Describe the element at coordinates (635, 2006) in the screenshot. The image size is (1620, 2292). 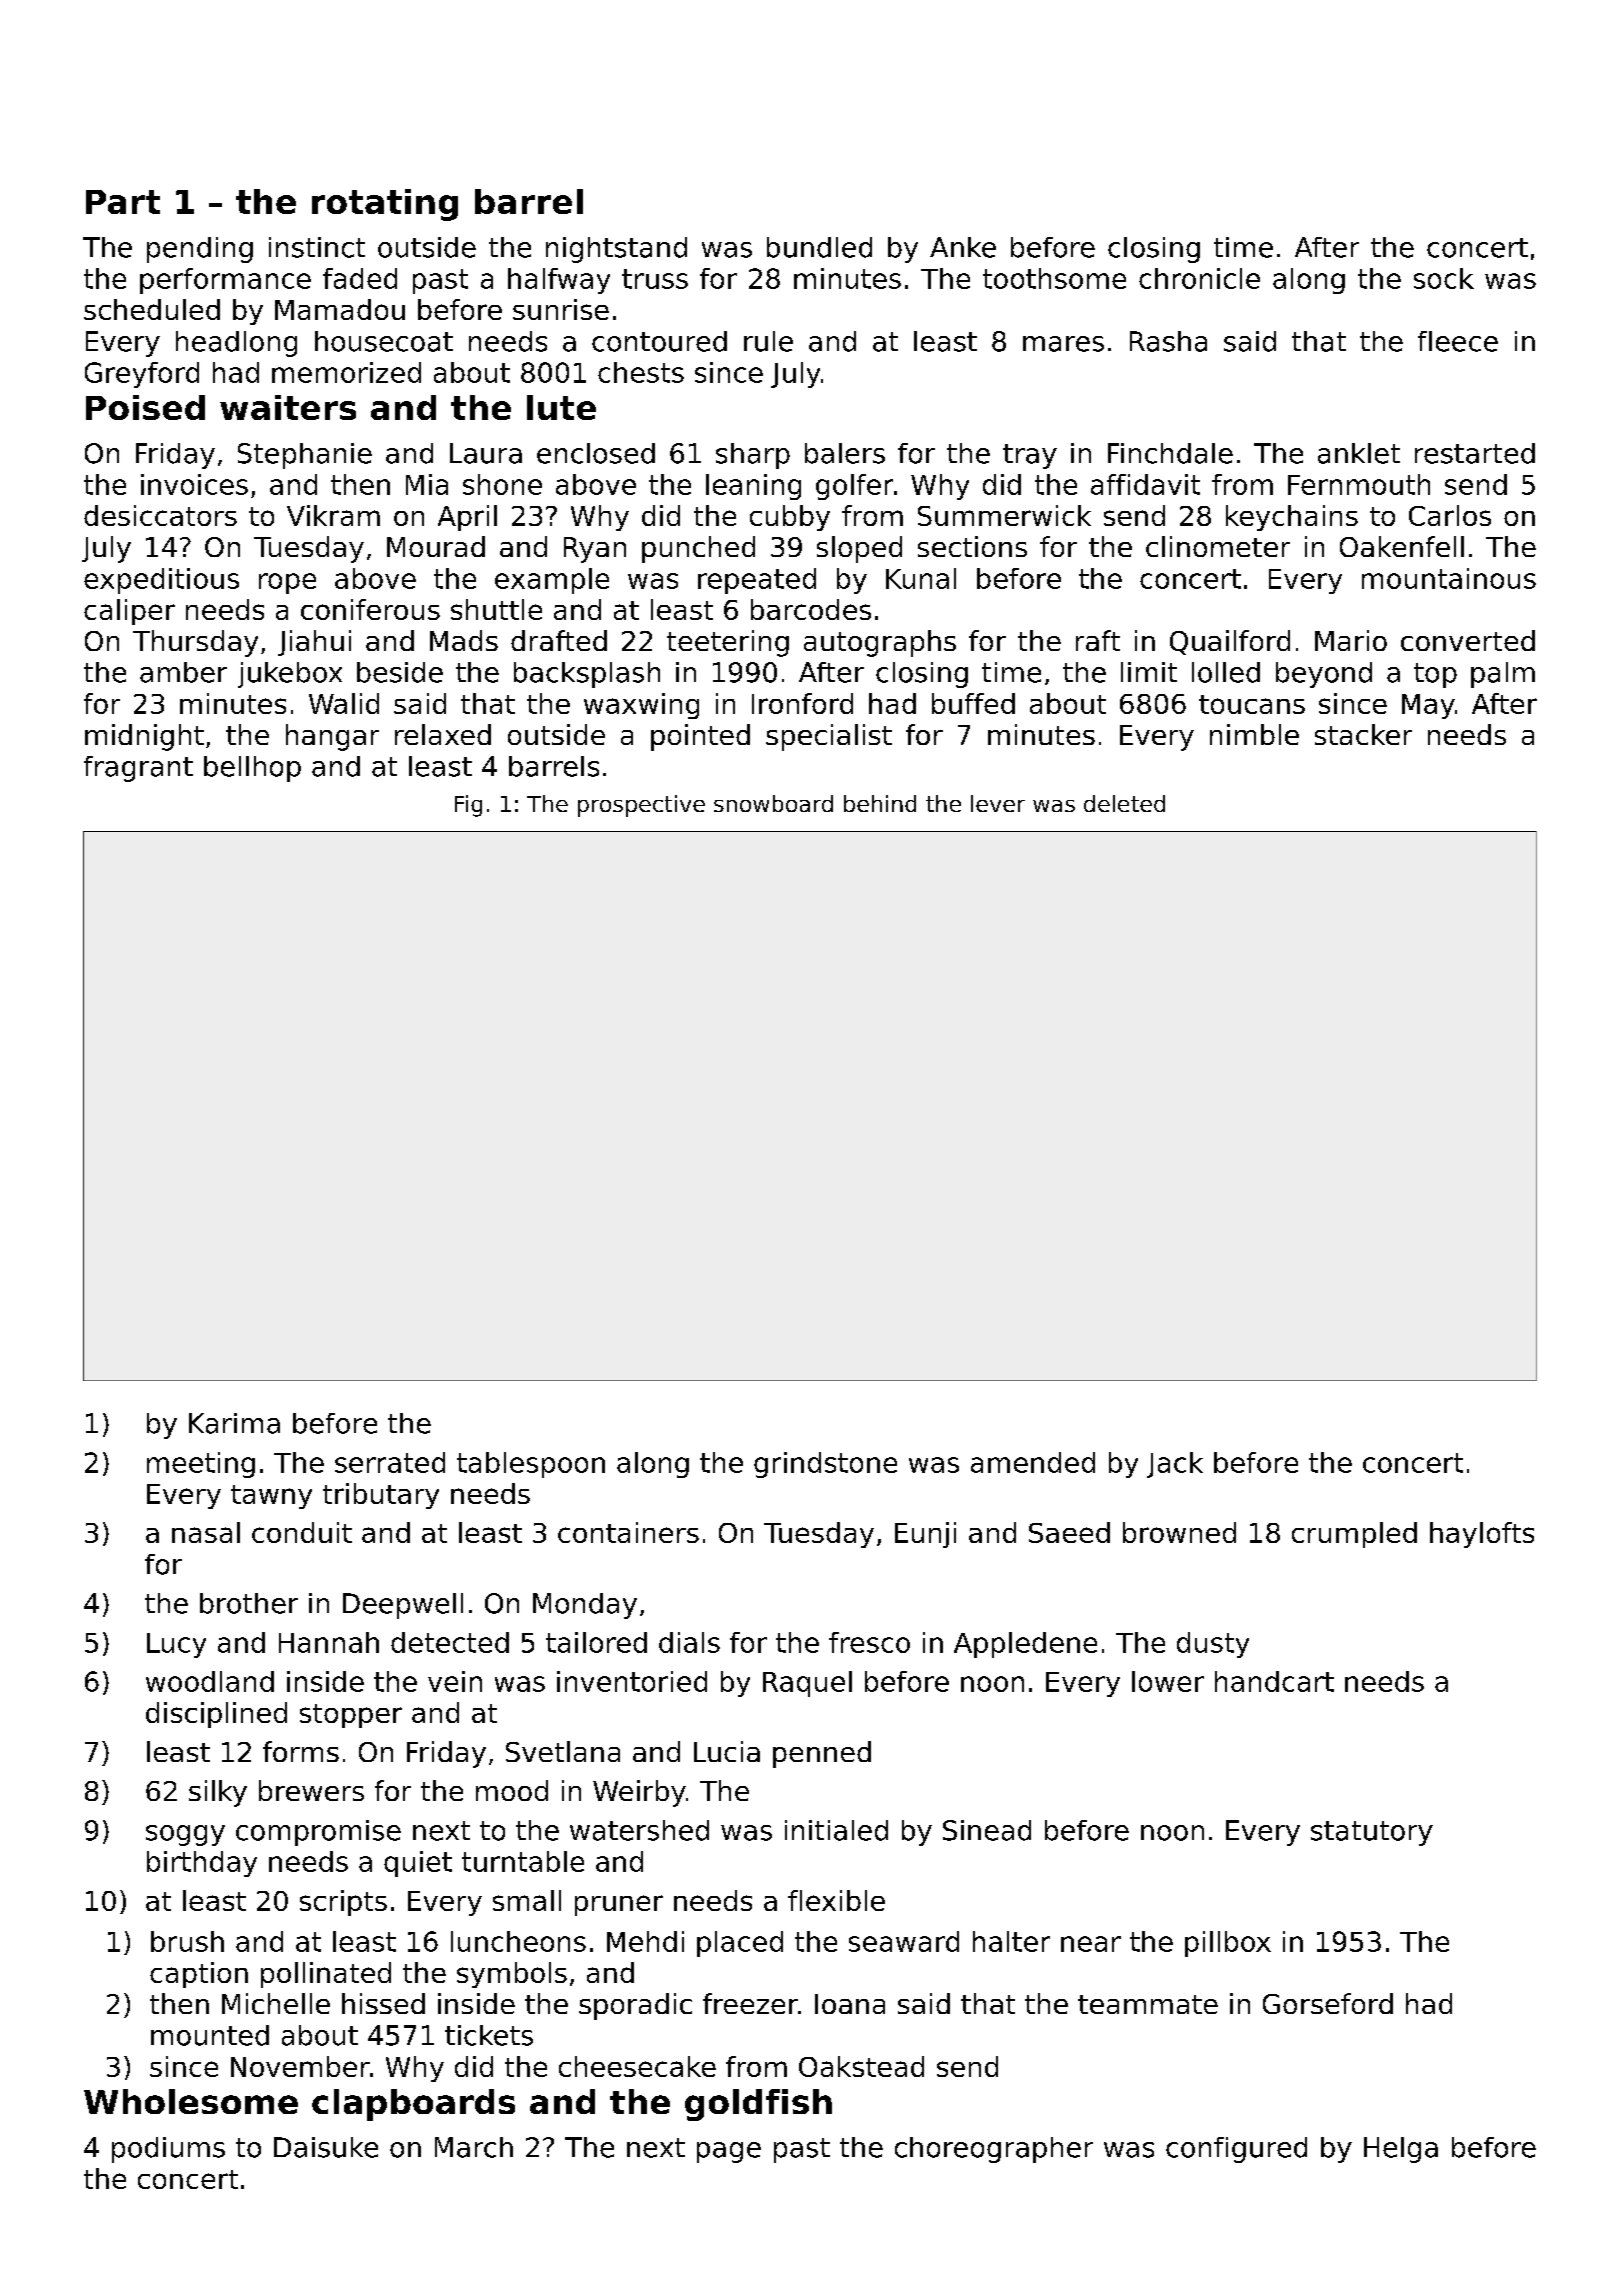
I see `sporadic` at that location.
